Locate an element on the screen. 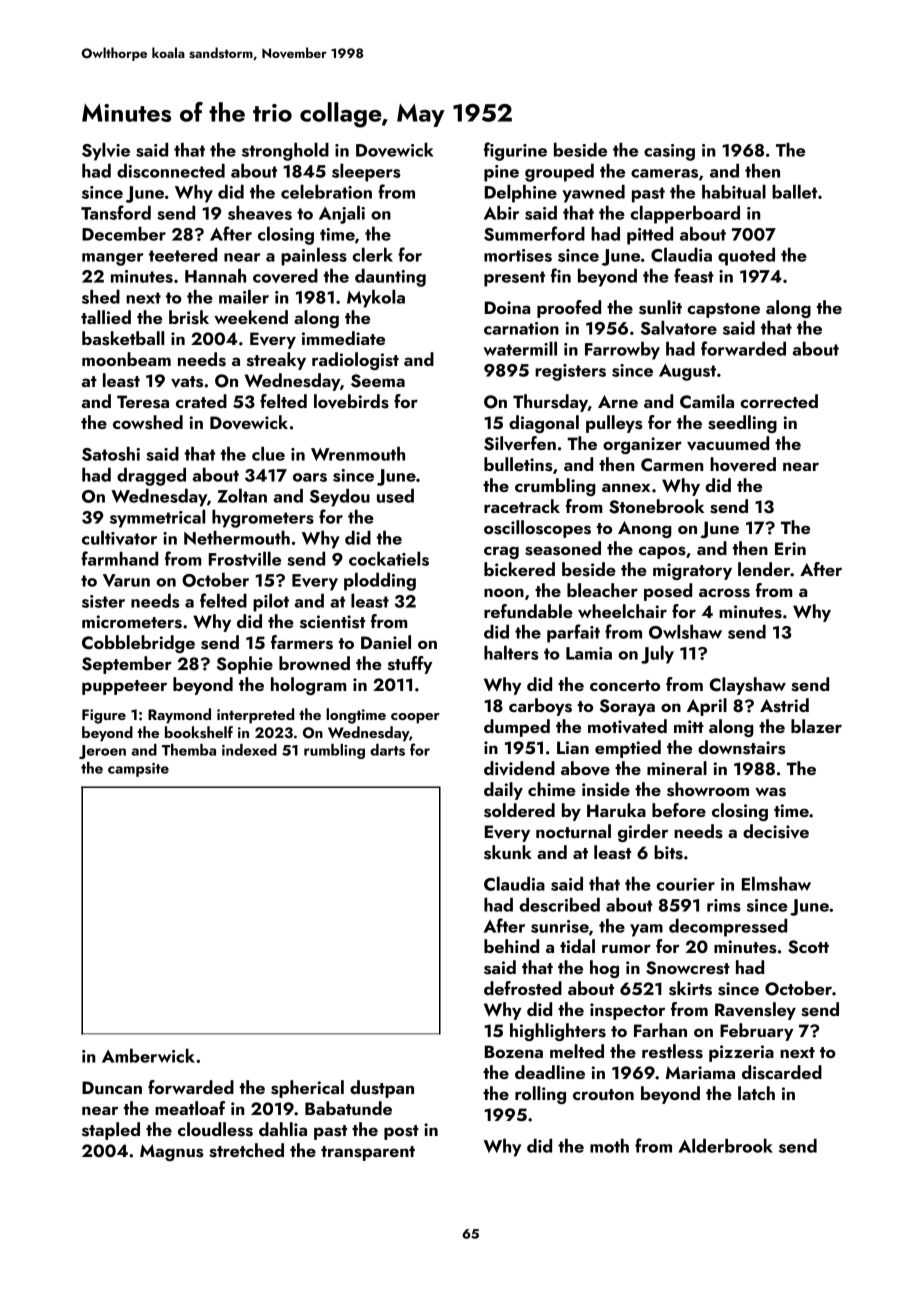  stretched is located at coordinates (246, 1150).
